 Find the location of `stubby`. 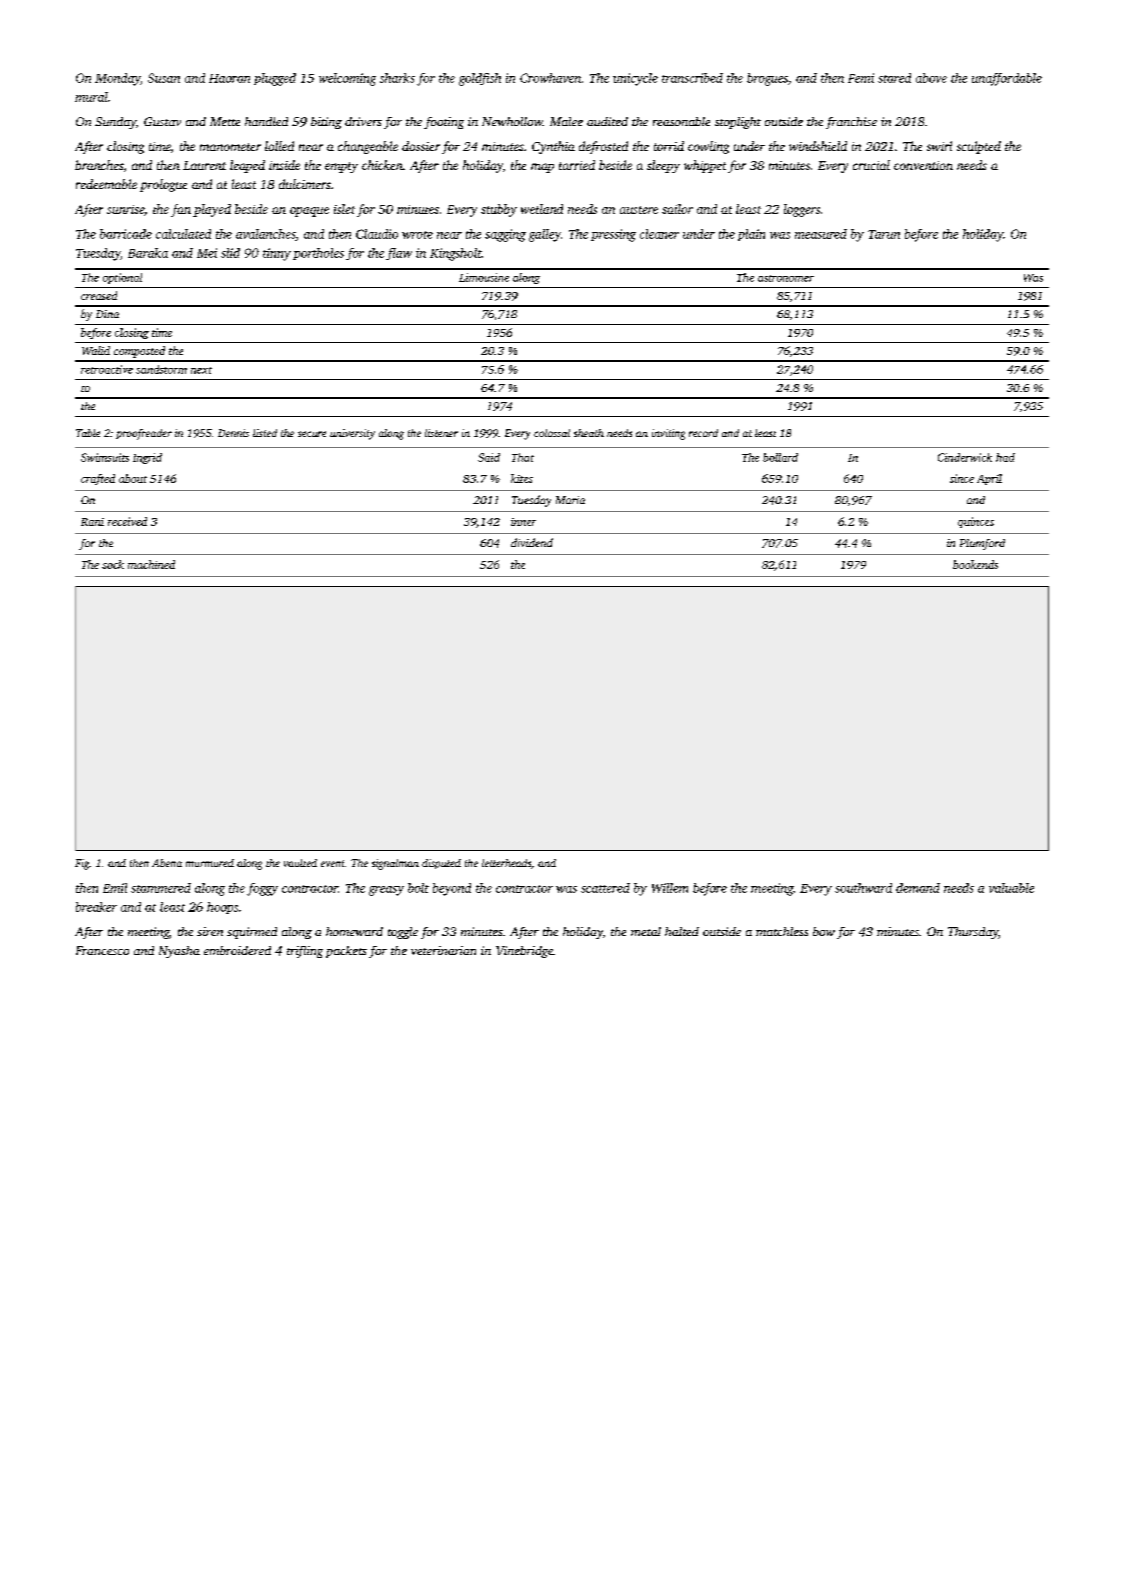

stubby is located at coordinates (499, 210).
